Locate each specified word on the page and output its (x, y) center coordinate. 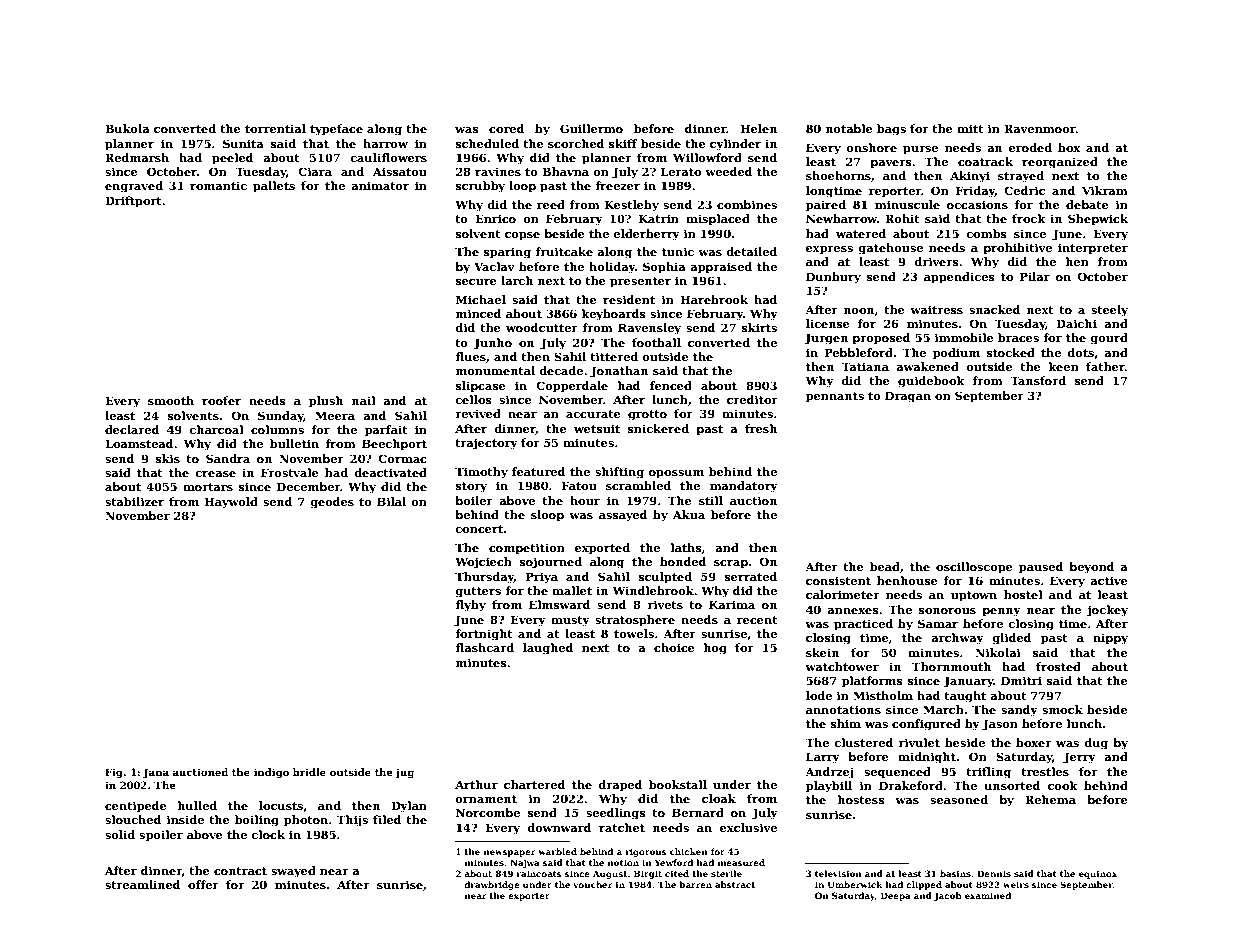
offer (203, 884)
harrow (385, 143)
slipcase (481, 387)
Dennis (994, 873)
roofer (221, 400)
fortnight (484, 635)
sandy (1019, 711)
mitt (970, 128)
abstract (735, 884)
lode (819, 695)
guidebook (931, 382)
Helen (758, 128)
